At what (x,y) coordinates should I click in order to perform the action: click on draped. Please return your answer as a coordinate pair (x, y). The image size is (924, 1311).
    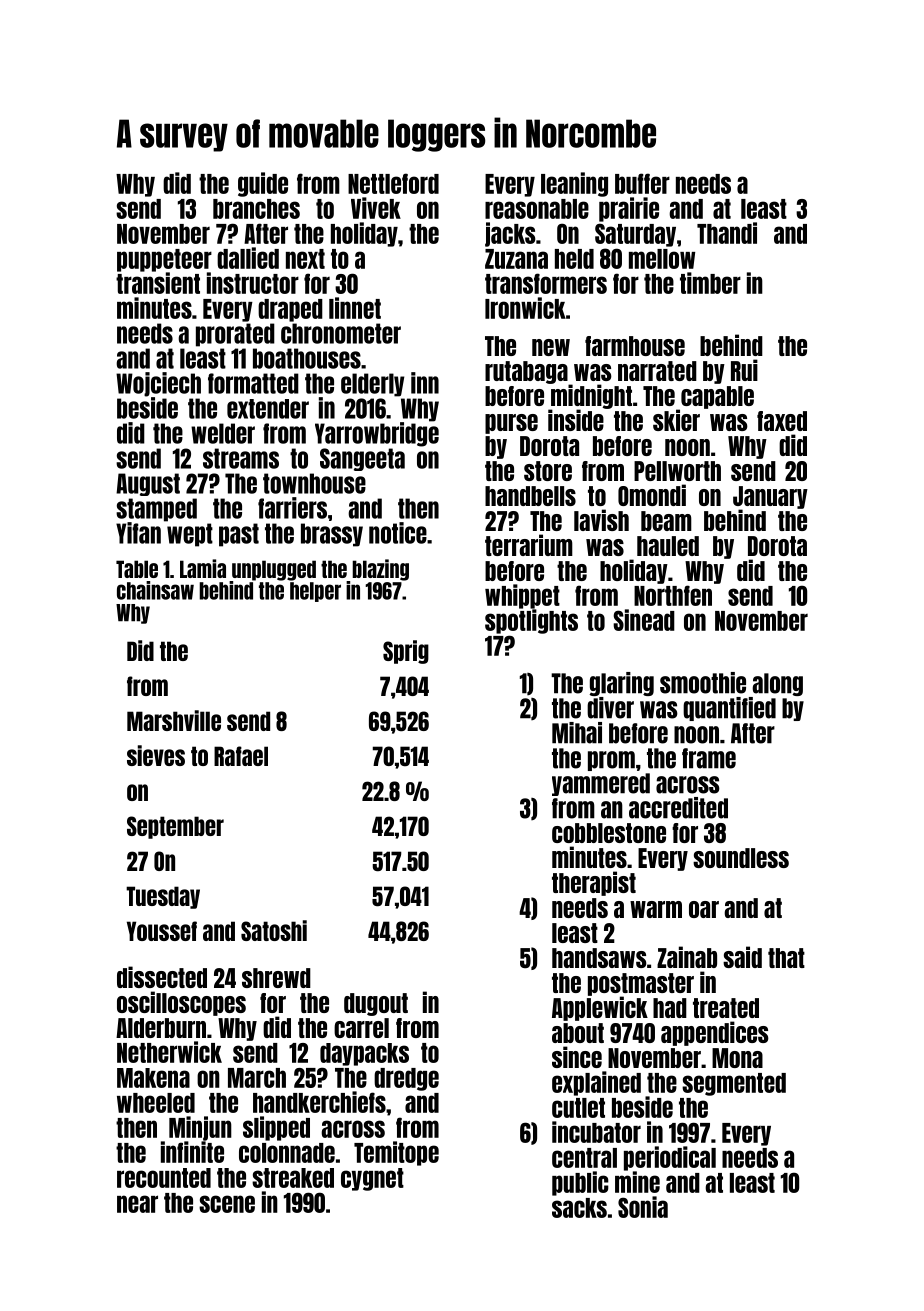
    Looking at the image, I should click on (290, 310).
